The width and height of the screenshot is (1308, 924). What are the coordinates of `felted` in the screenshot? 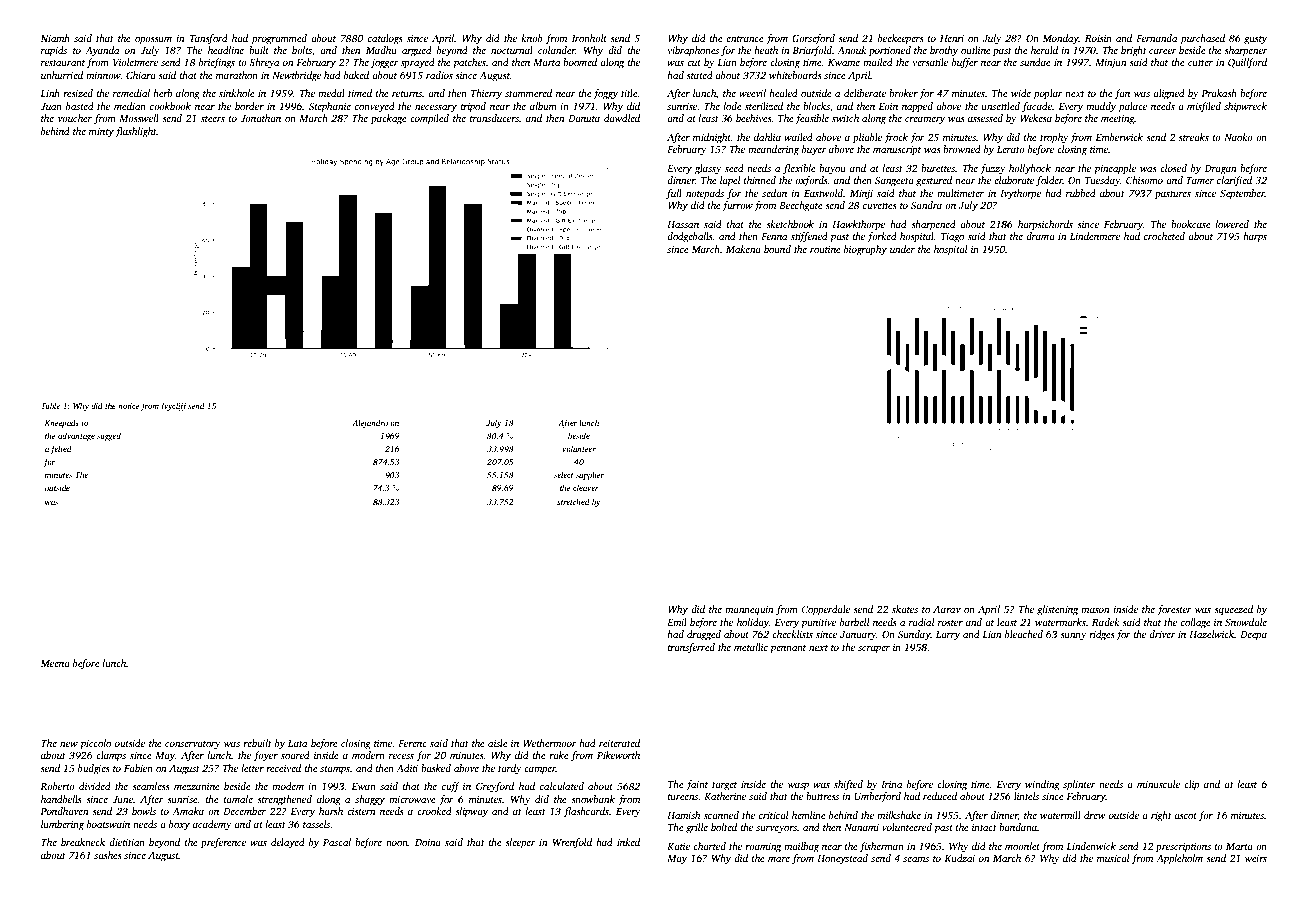 It's located at (60, 449).
